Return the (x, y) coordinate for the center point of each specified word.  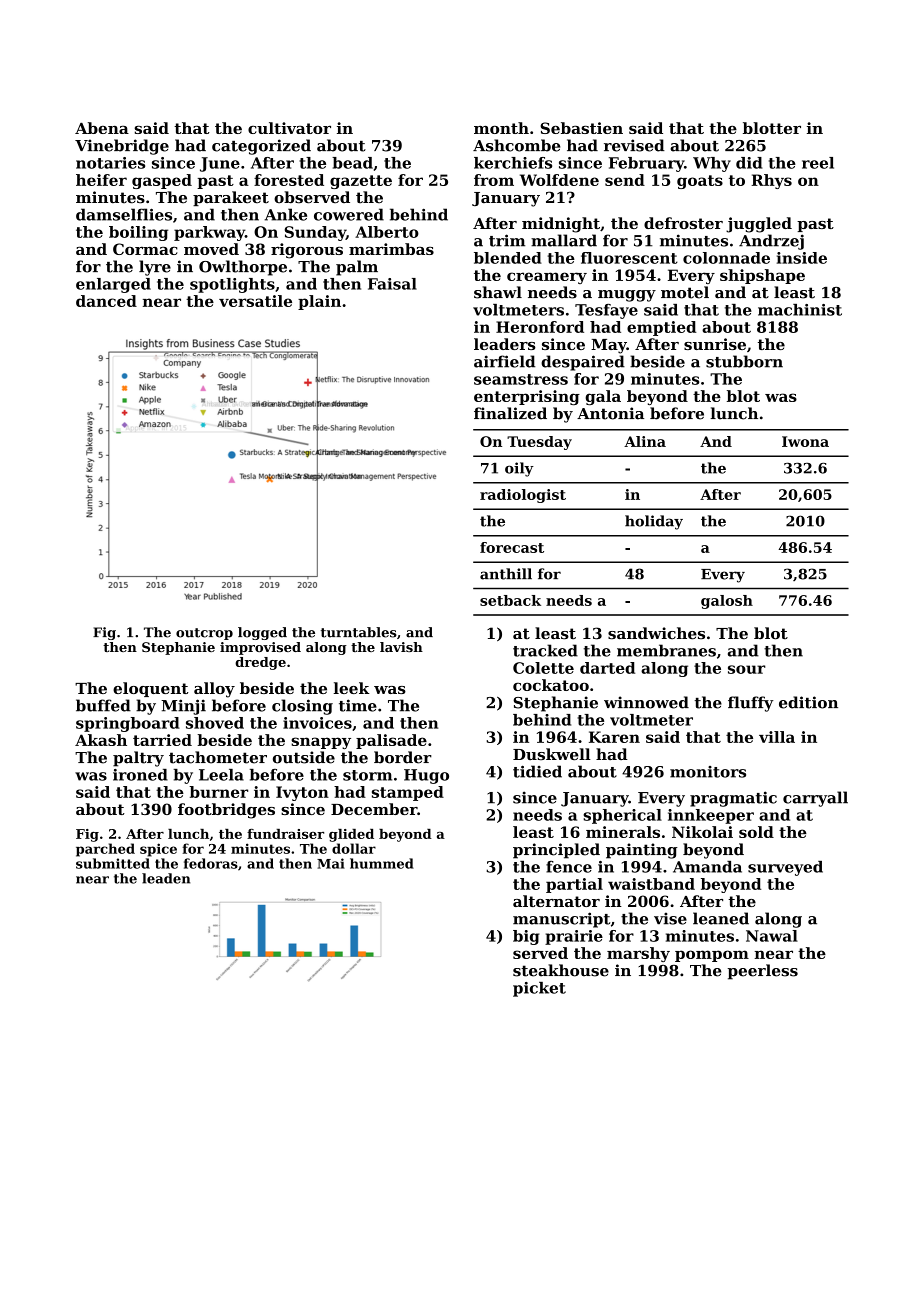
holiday (654, 522)
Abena (102, 128)
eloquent (150, 689)
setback (510, 600)
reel (818, 163)
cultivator (289, 128)
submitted (113, 863)
